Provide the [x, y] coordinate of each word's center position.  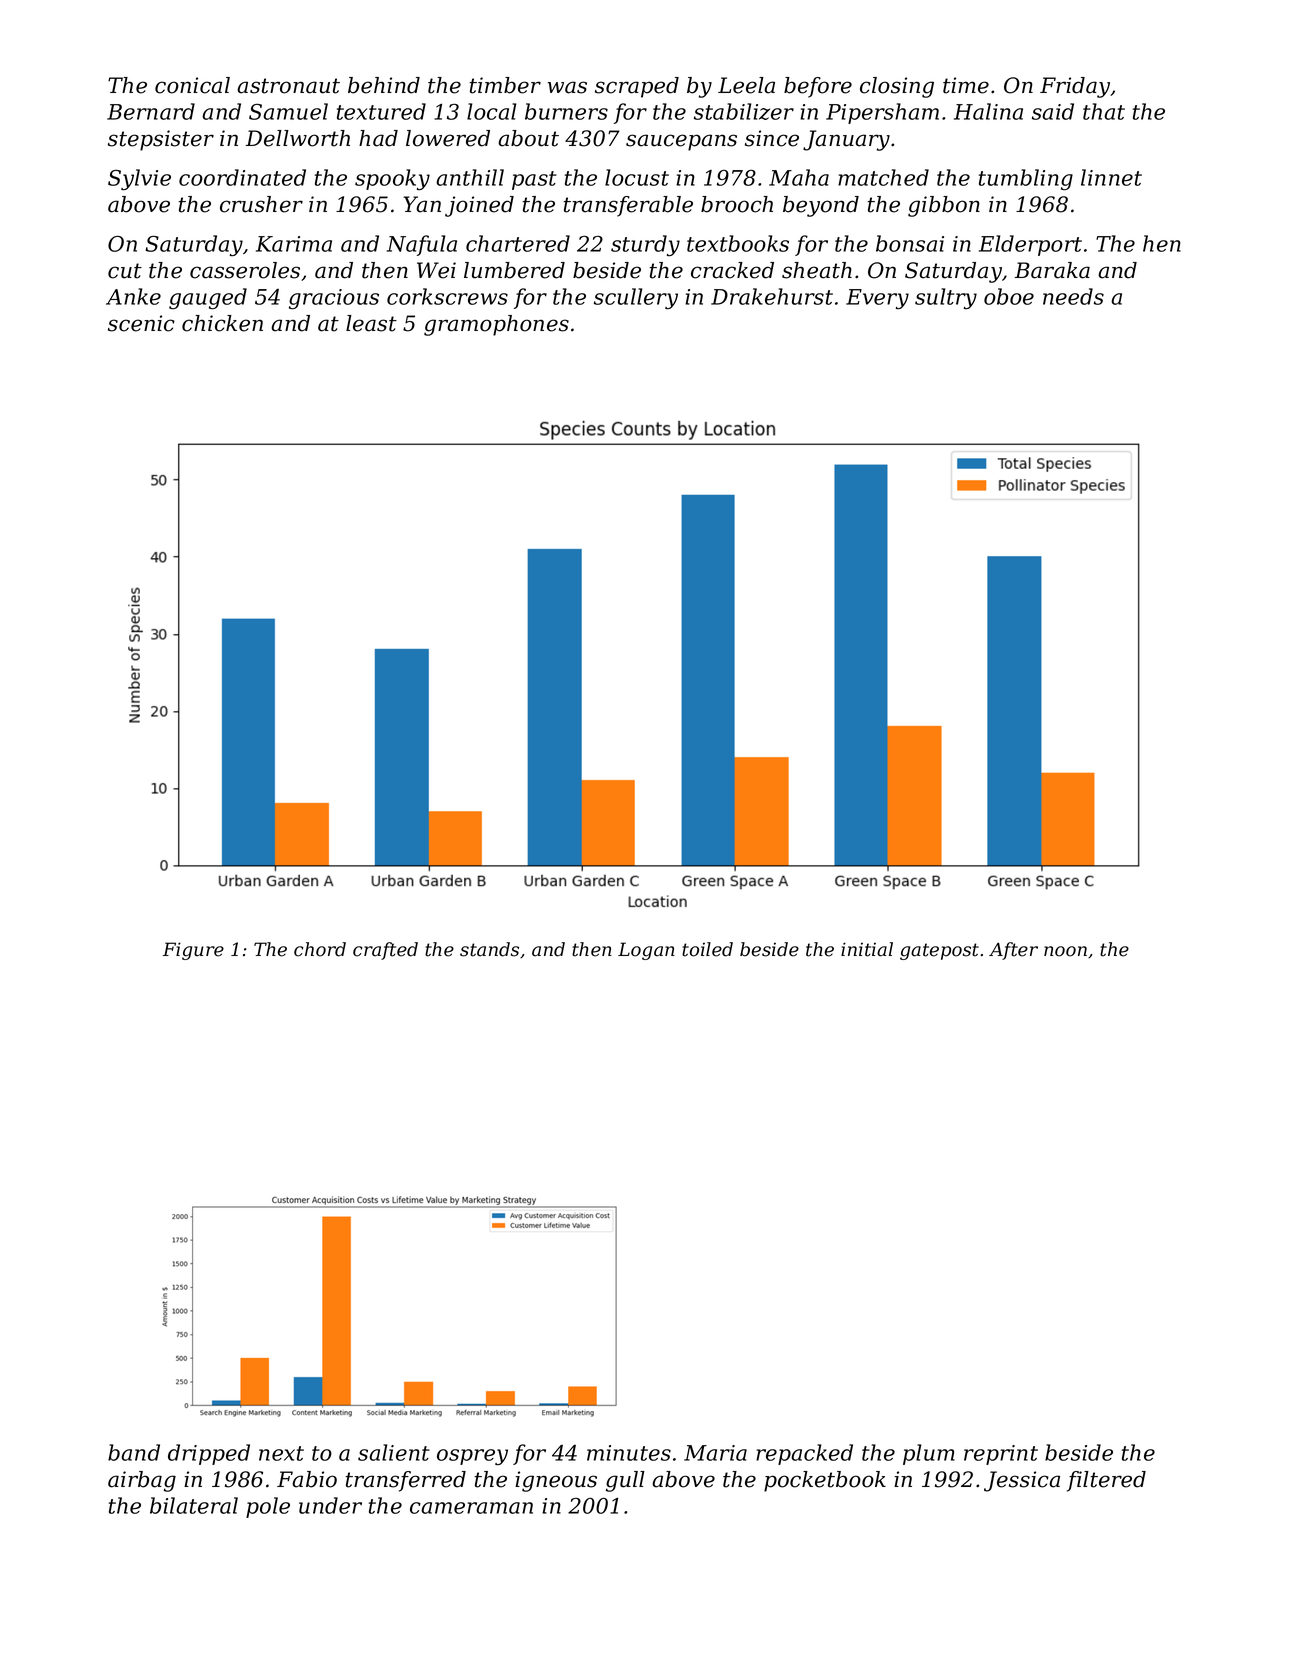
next [281, 1453]
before [818, 87]
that [1104, 111]
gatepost [939, 951]
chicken [222, 323]
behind [384, 85]
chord [320, 949]
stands [489, 949]
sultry [946, 298]
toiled [707, 949]
